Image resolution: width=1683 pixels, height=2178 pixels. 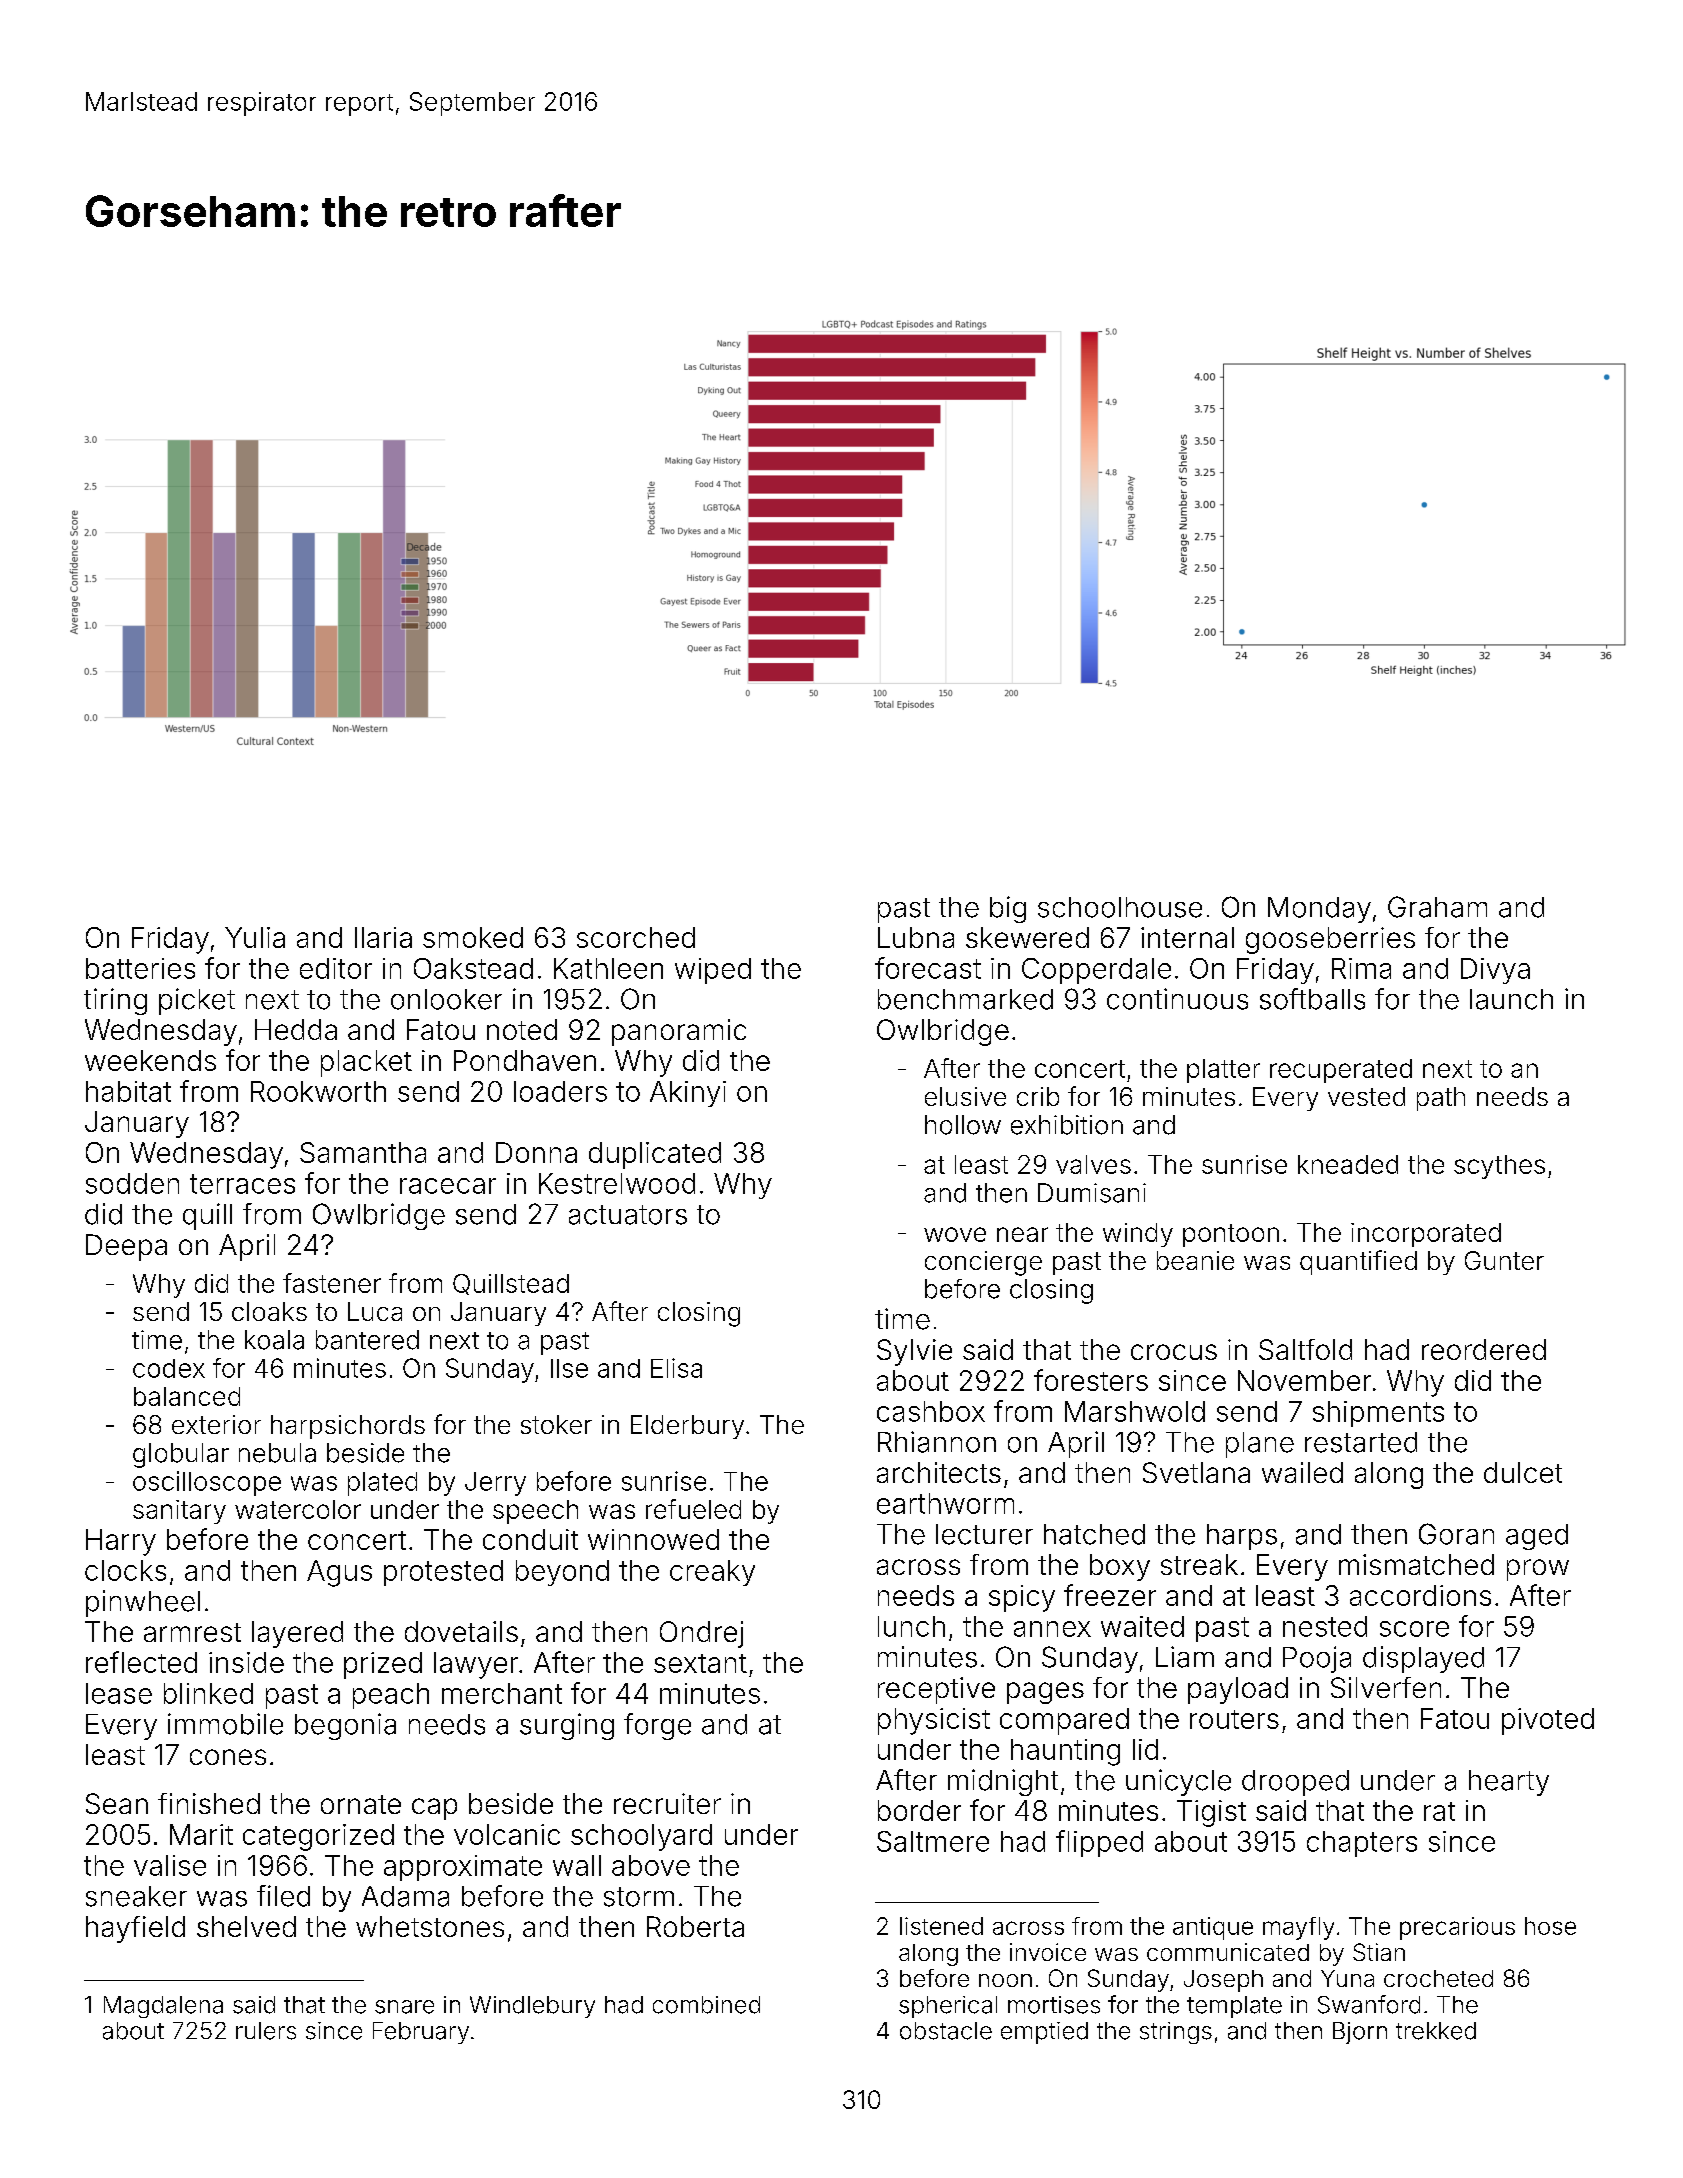 What do you see at coordinates (556, 1424) in the document?
I see `stoker` at bounding box center [556, 1424].
